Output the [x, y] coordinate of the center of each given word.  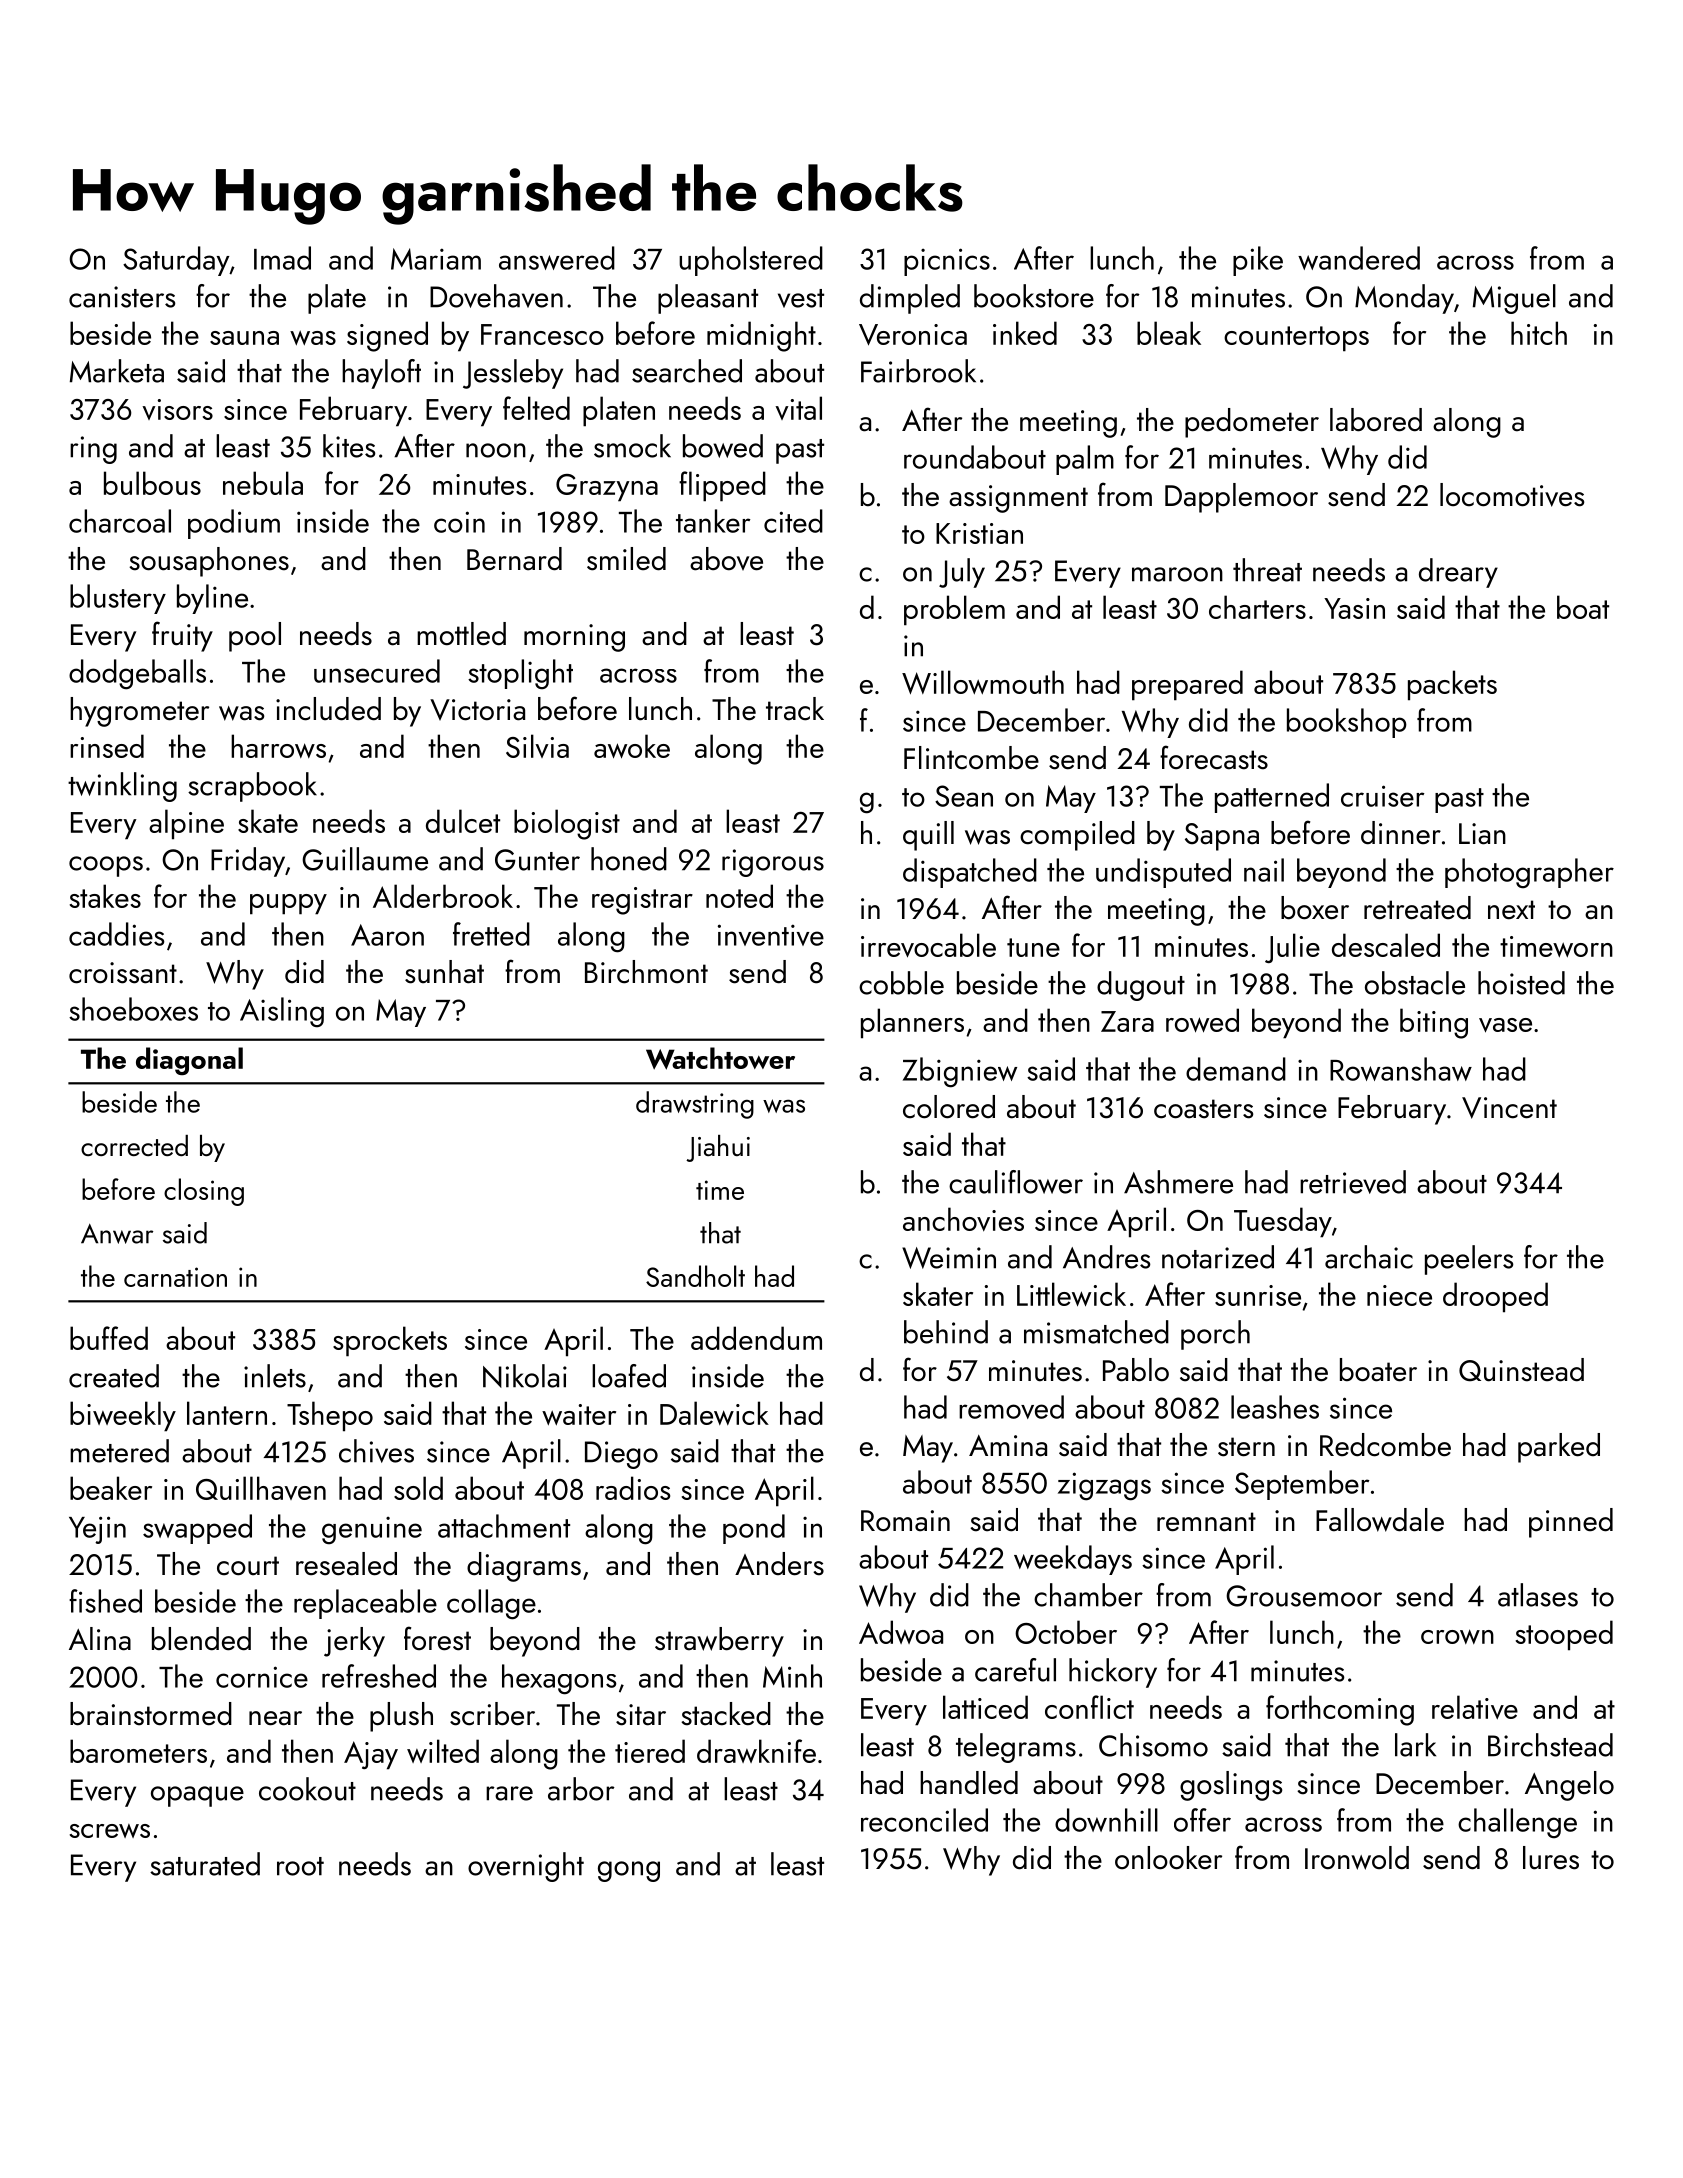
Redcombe [1385, 1445]
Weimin [949, 1258]
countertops [1296, 339]
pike [1258, 261]
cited [793, 521]
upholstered [751, 261]
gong [629, 1871]
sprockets [390, 1341]
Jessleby [513, 374]
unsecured [377, 671]
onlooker [1168, 1858]
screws [110, 1831]
